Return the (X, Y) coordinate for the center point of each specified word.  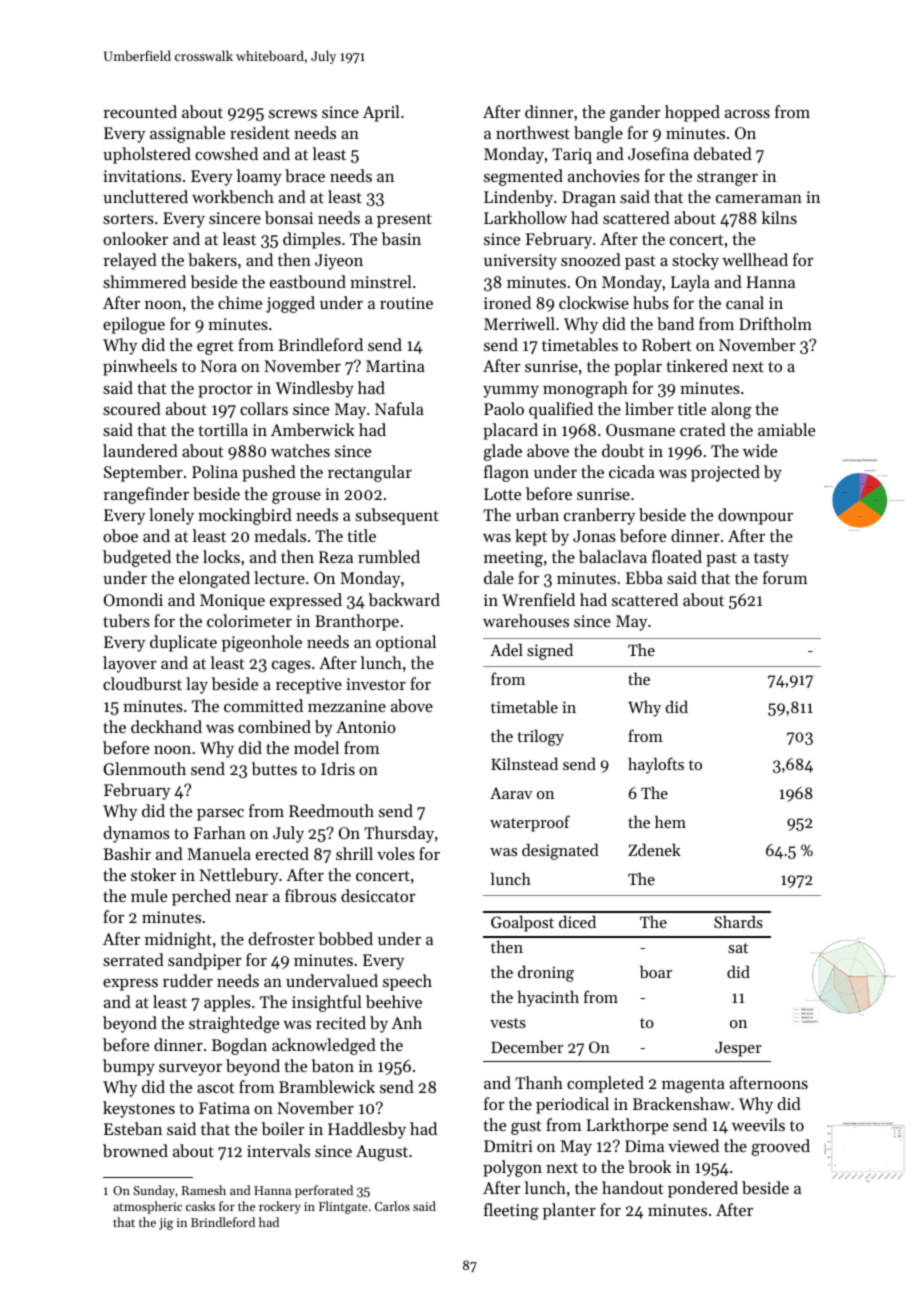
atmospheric (147, 1207)
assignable (187, 134)
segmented (523, 177)
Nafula (399, 408)
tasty (771, 559)
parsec (220, 815)
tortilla (223, 429)
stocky (695, 261)
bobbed (345, 938)
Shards (738, 921)
